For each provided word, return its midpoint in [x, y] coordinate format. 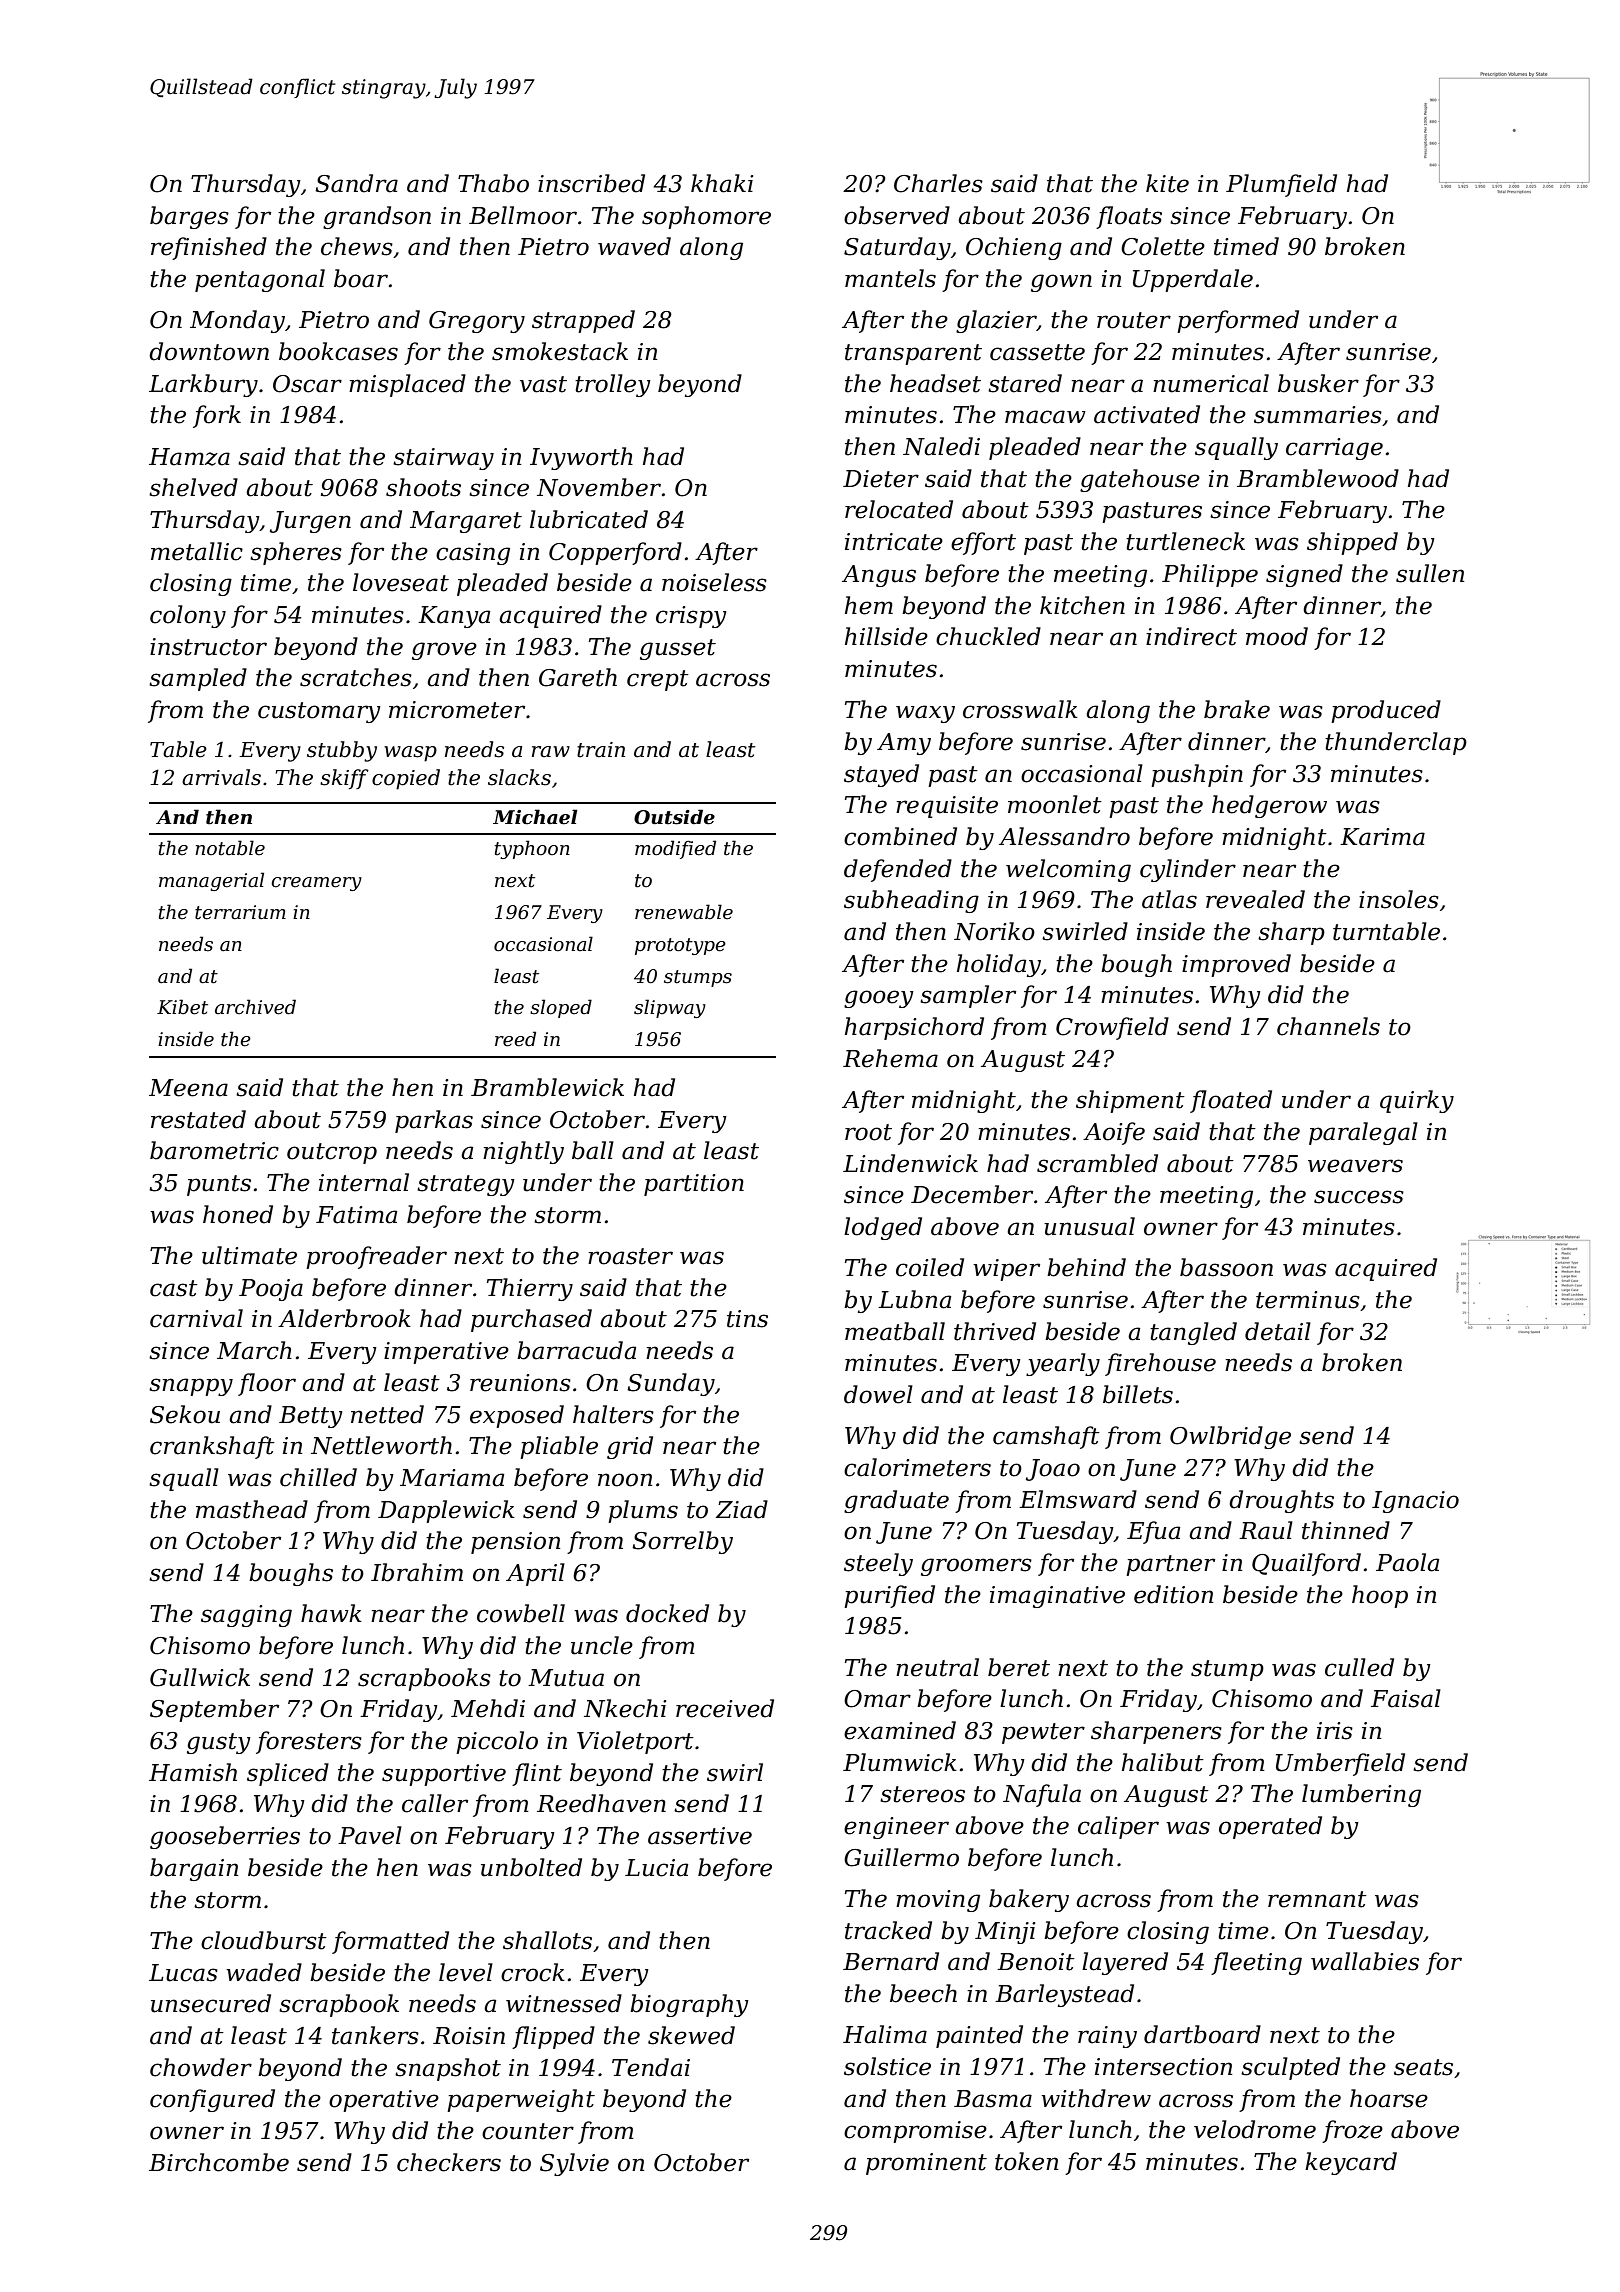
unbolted [531, 1867]
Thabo [493, 183]
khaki [722, 183]
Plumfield [1281, 185]
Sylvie [574, 2164]
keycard [1351, 2163]
